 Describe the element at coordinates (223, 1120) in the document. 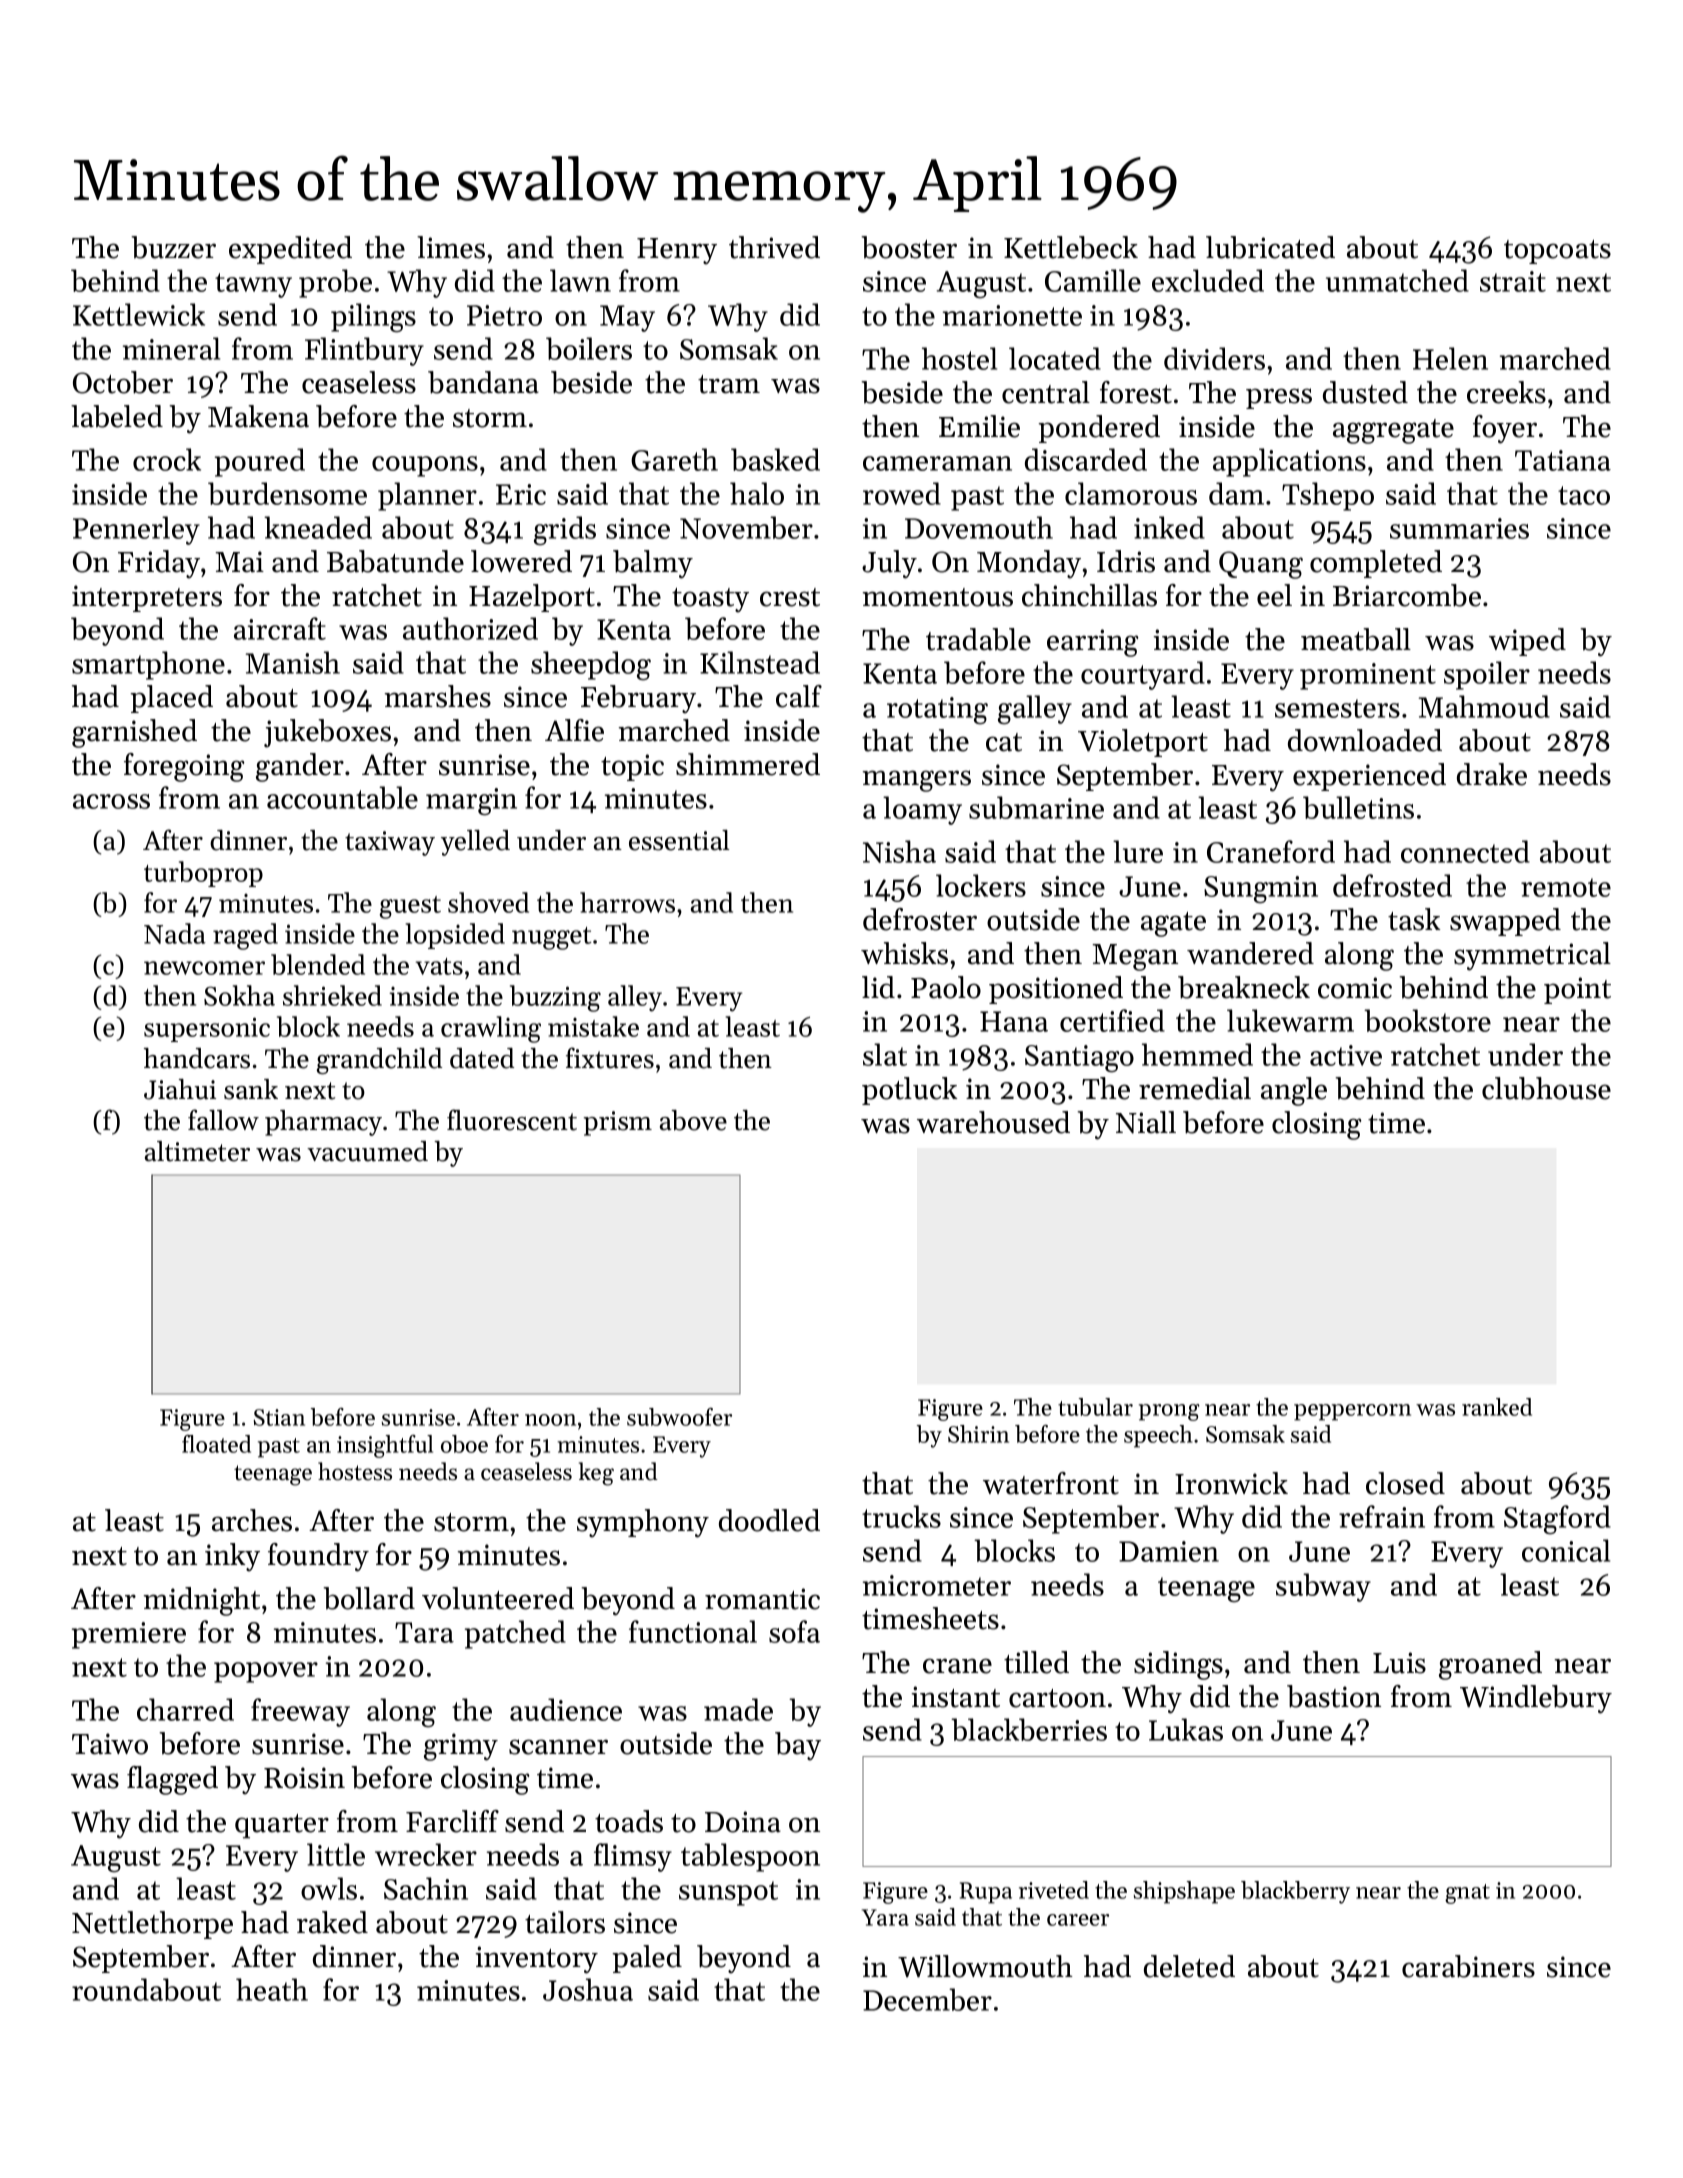

I see `fallow` at that location.
